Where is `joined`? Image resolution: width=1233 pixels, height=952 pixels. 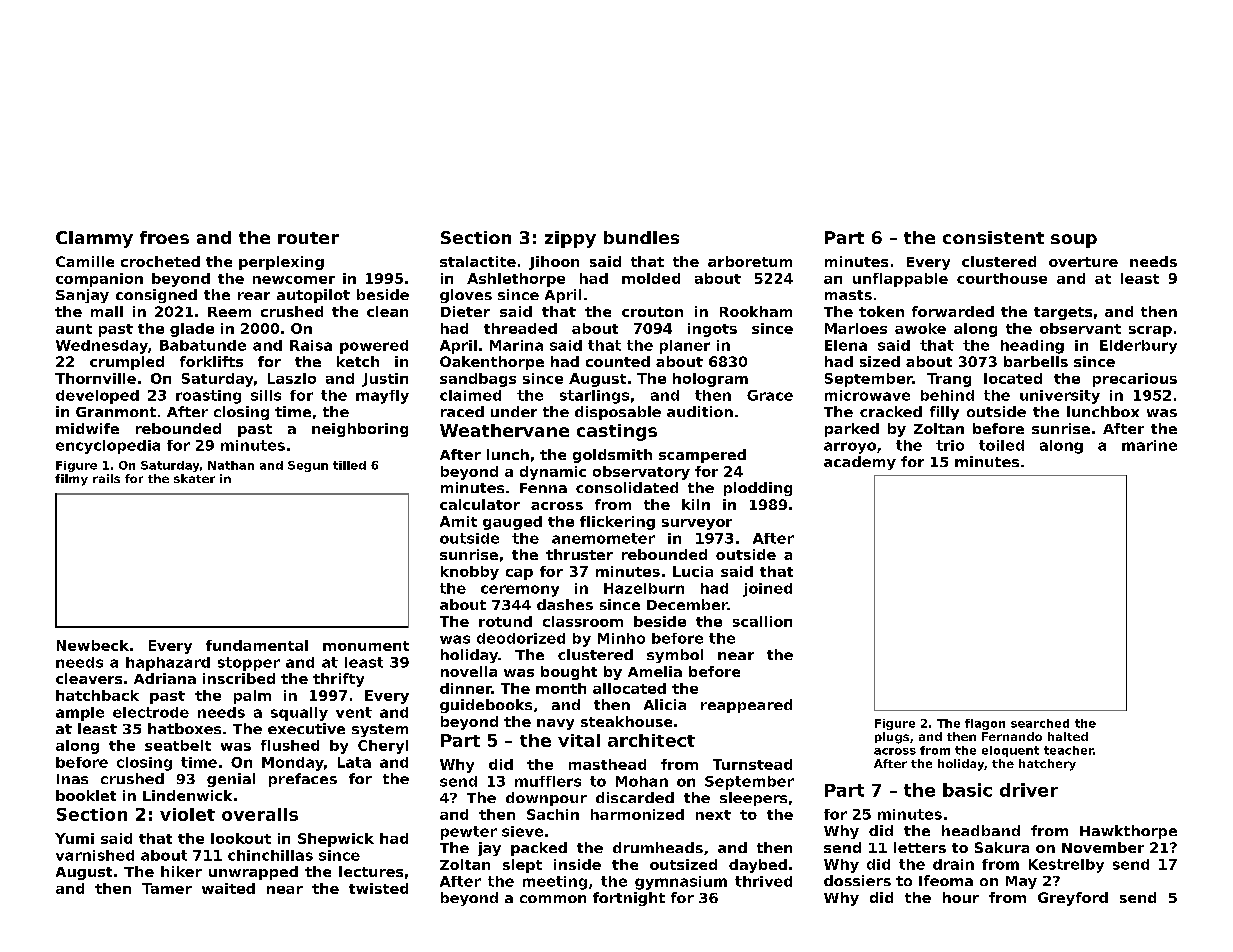 joined is located at coordinates (767, 590).
